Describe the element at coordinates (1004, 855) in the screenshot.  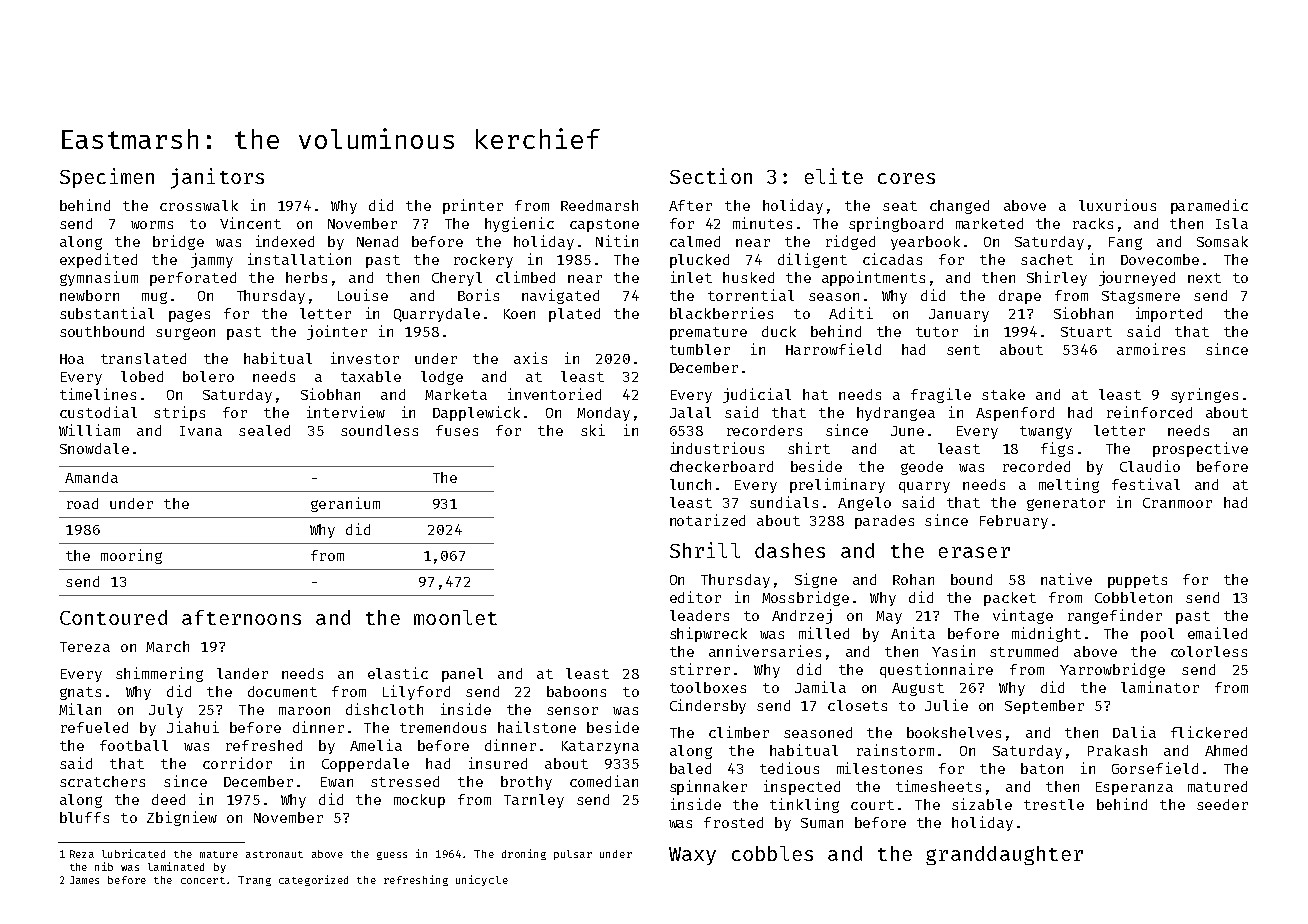
I see `granddaughter` at that location.
